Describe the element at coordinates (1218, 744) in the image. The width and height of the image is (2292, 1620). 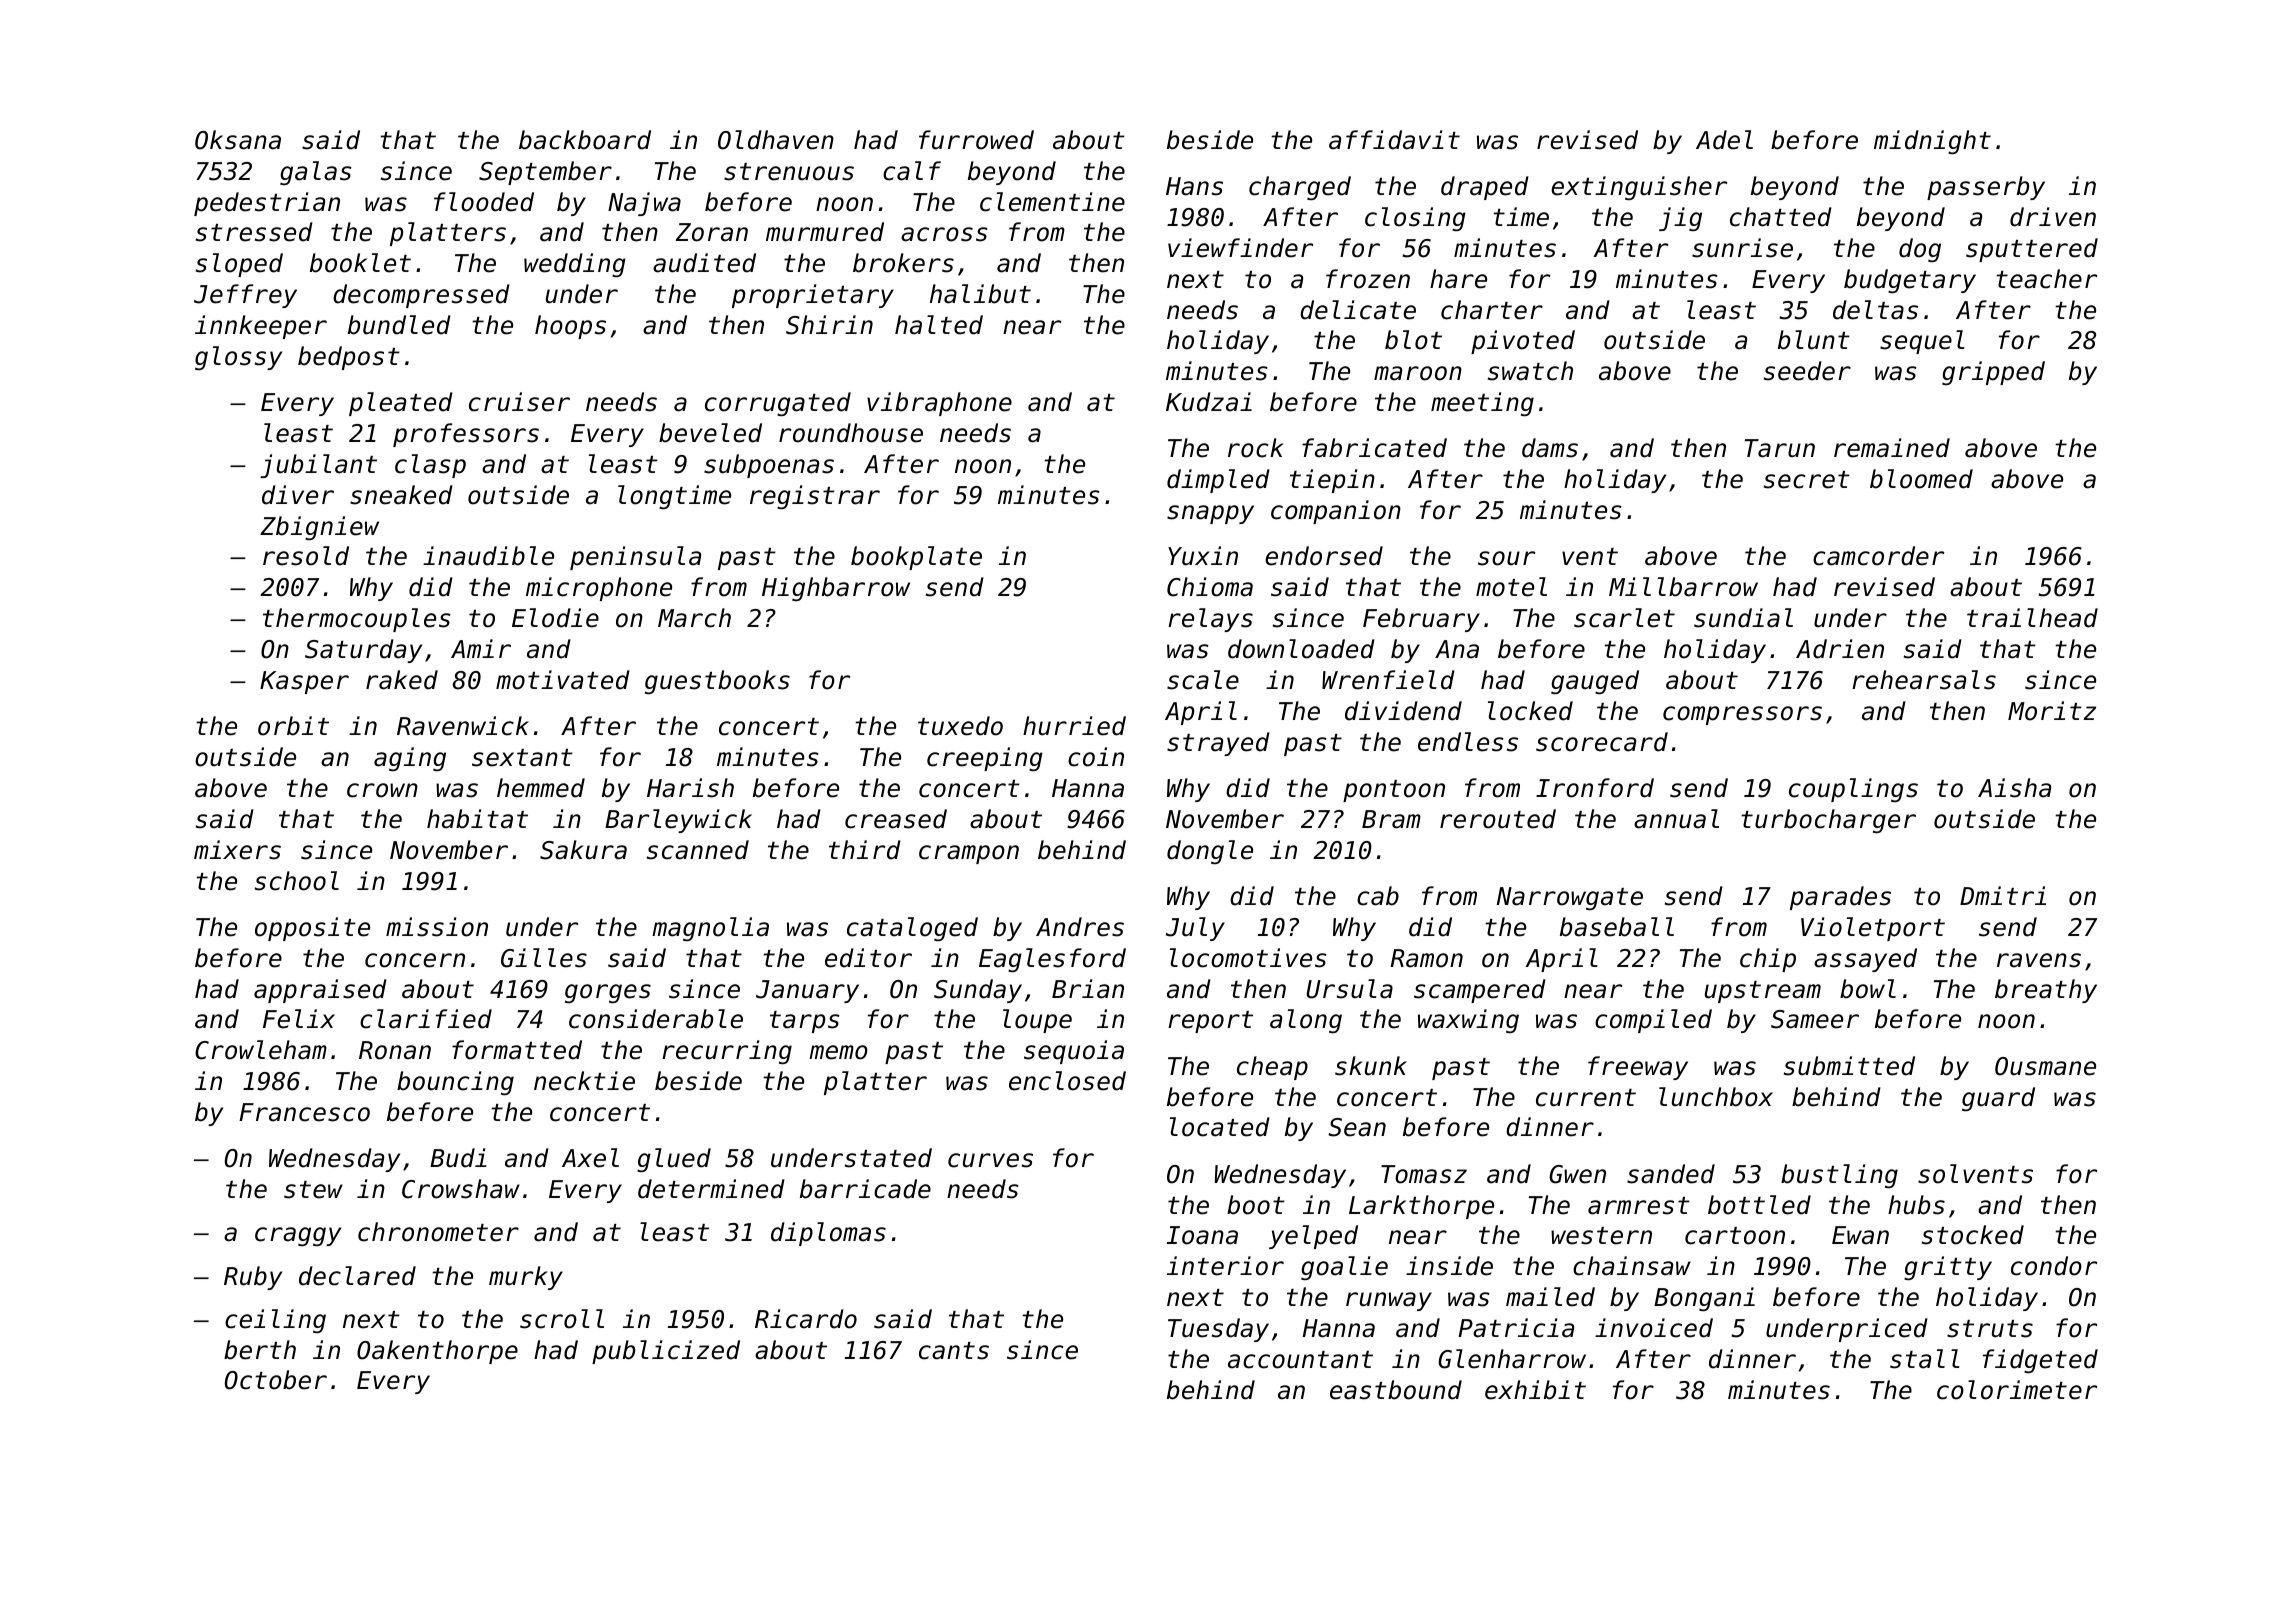
I see `strayed` at that location.
